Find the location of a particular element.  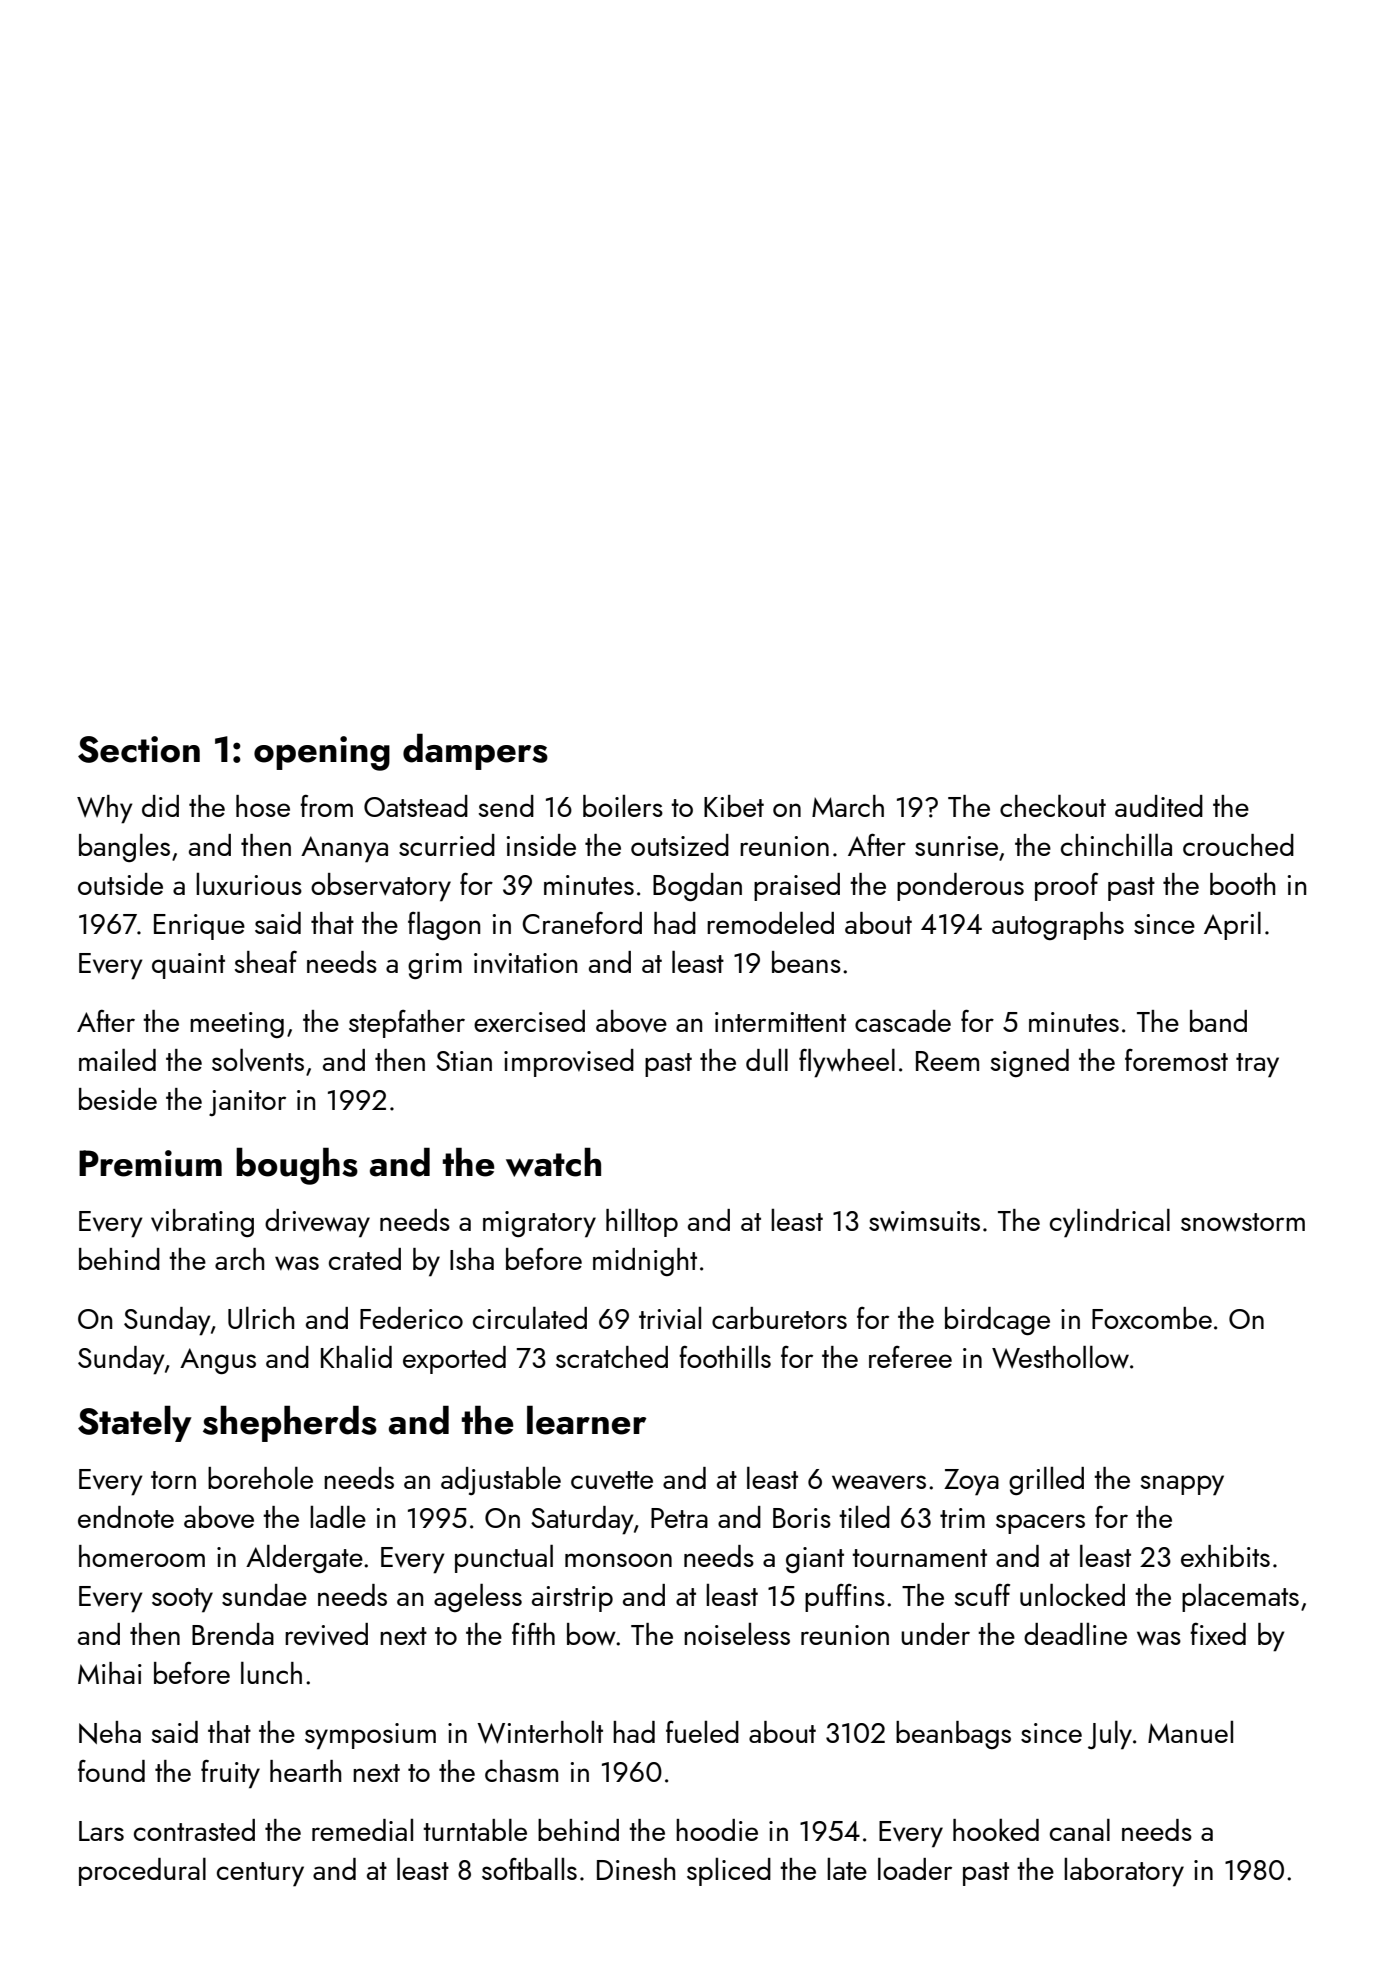

under is located at coordinates (935, 1634).
